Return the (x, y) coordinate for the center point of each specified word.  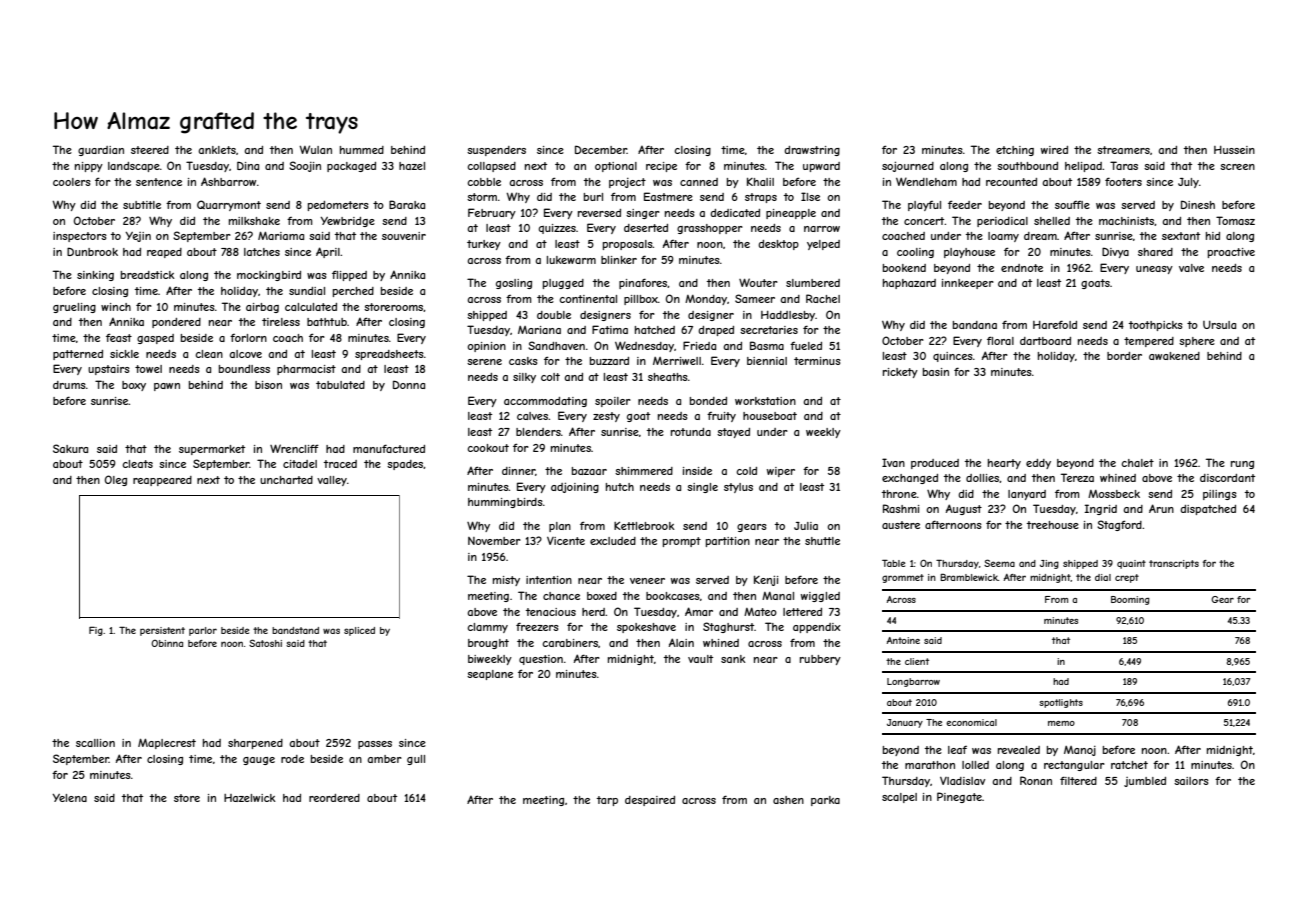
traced (340, 464)
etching (1015, 151)
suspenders (496, 151)
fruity (721, 417)
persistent (162, 631)
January (905, 723)
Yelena (69, 798)
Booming (1130, 600)
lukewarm (571, 260)
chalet (1137, 463)
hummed (362, 150)
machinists (1126, 221)
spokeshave (646, 628)
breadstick (148, 275)
